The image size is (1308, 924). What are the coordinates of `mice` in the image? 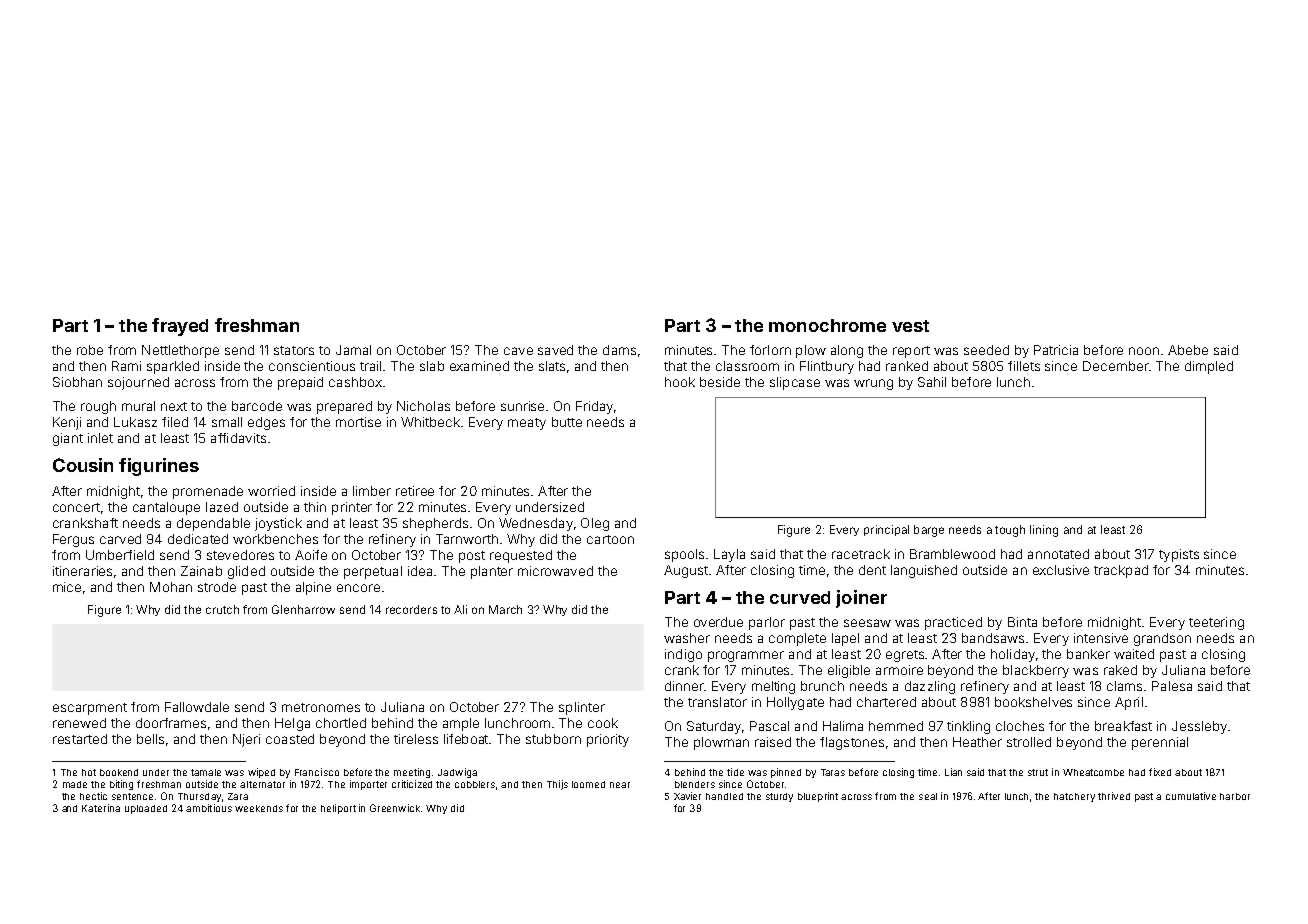 It's located at (67, 587).
